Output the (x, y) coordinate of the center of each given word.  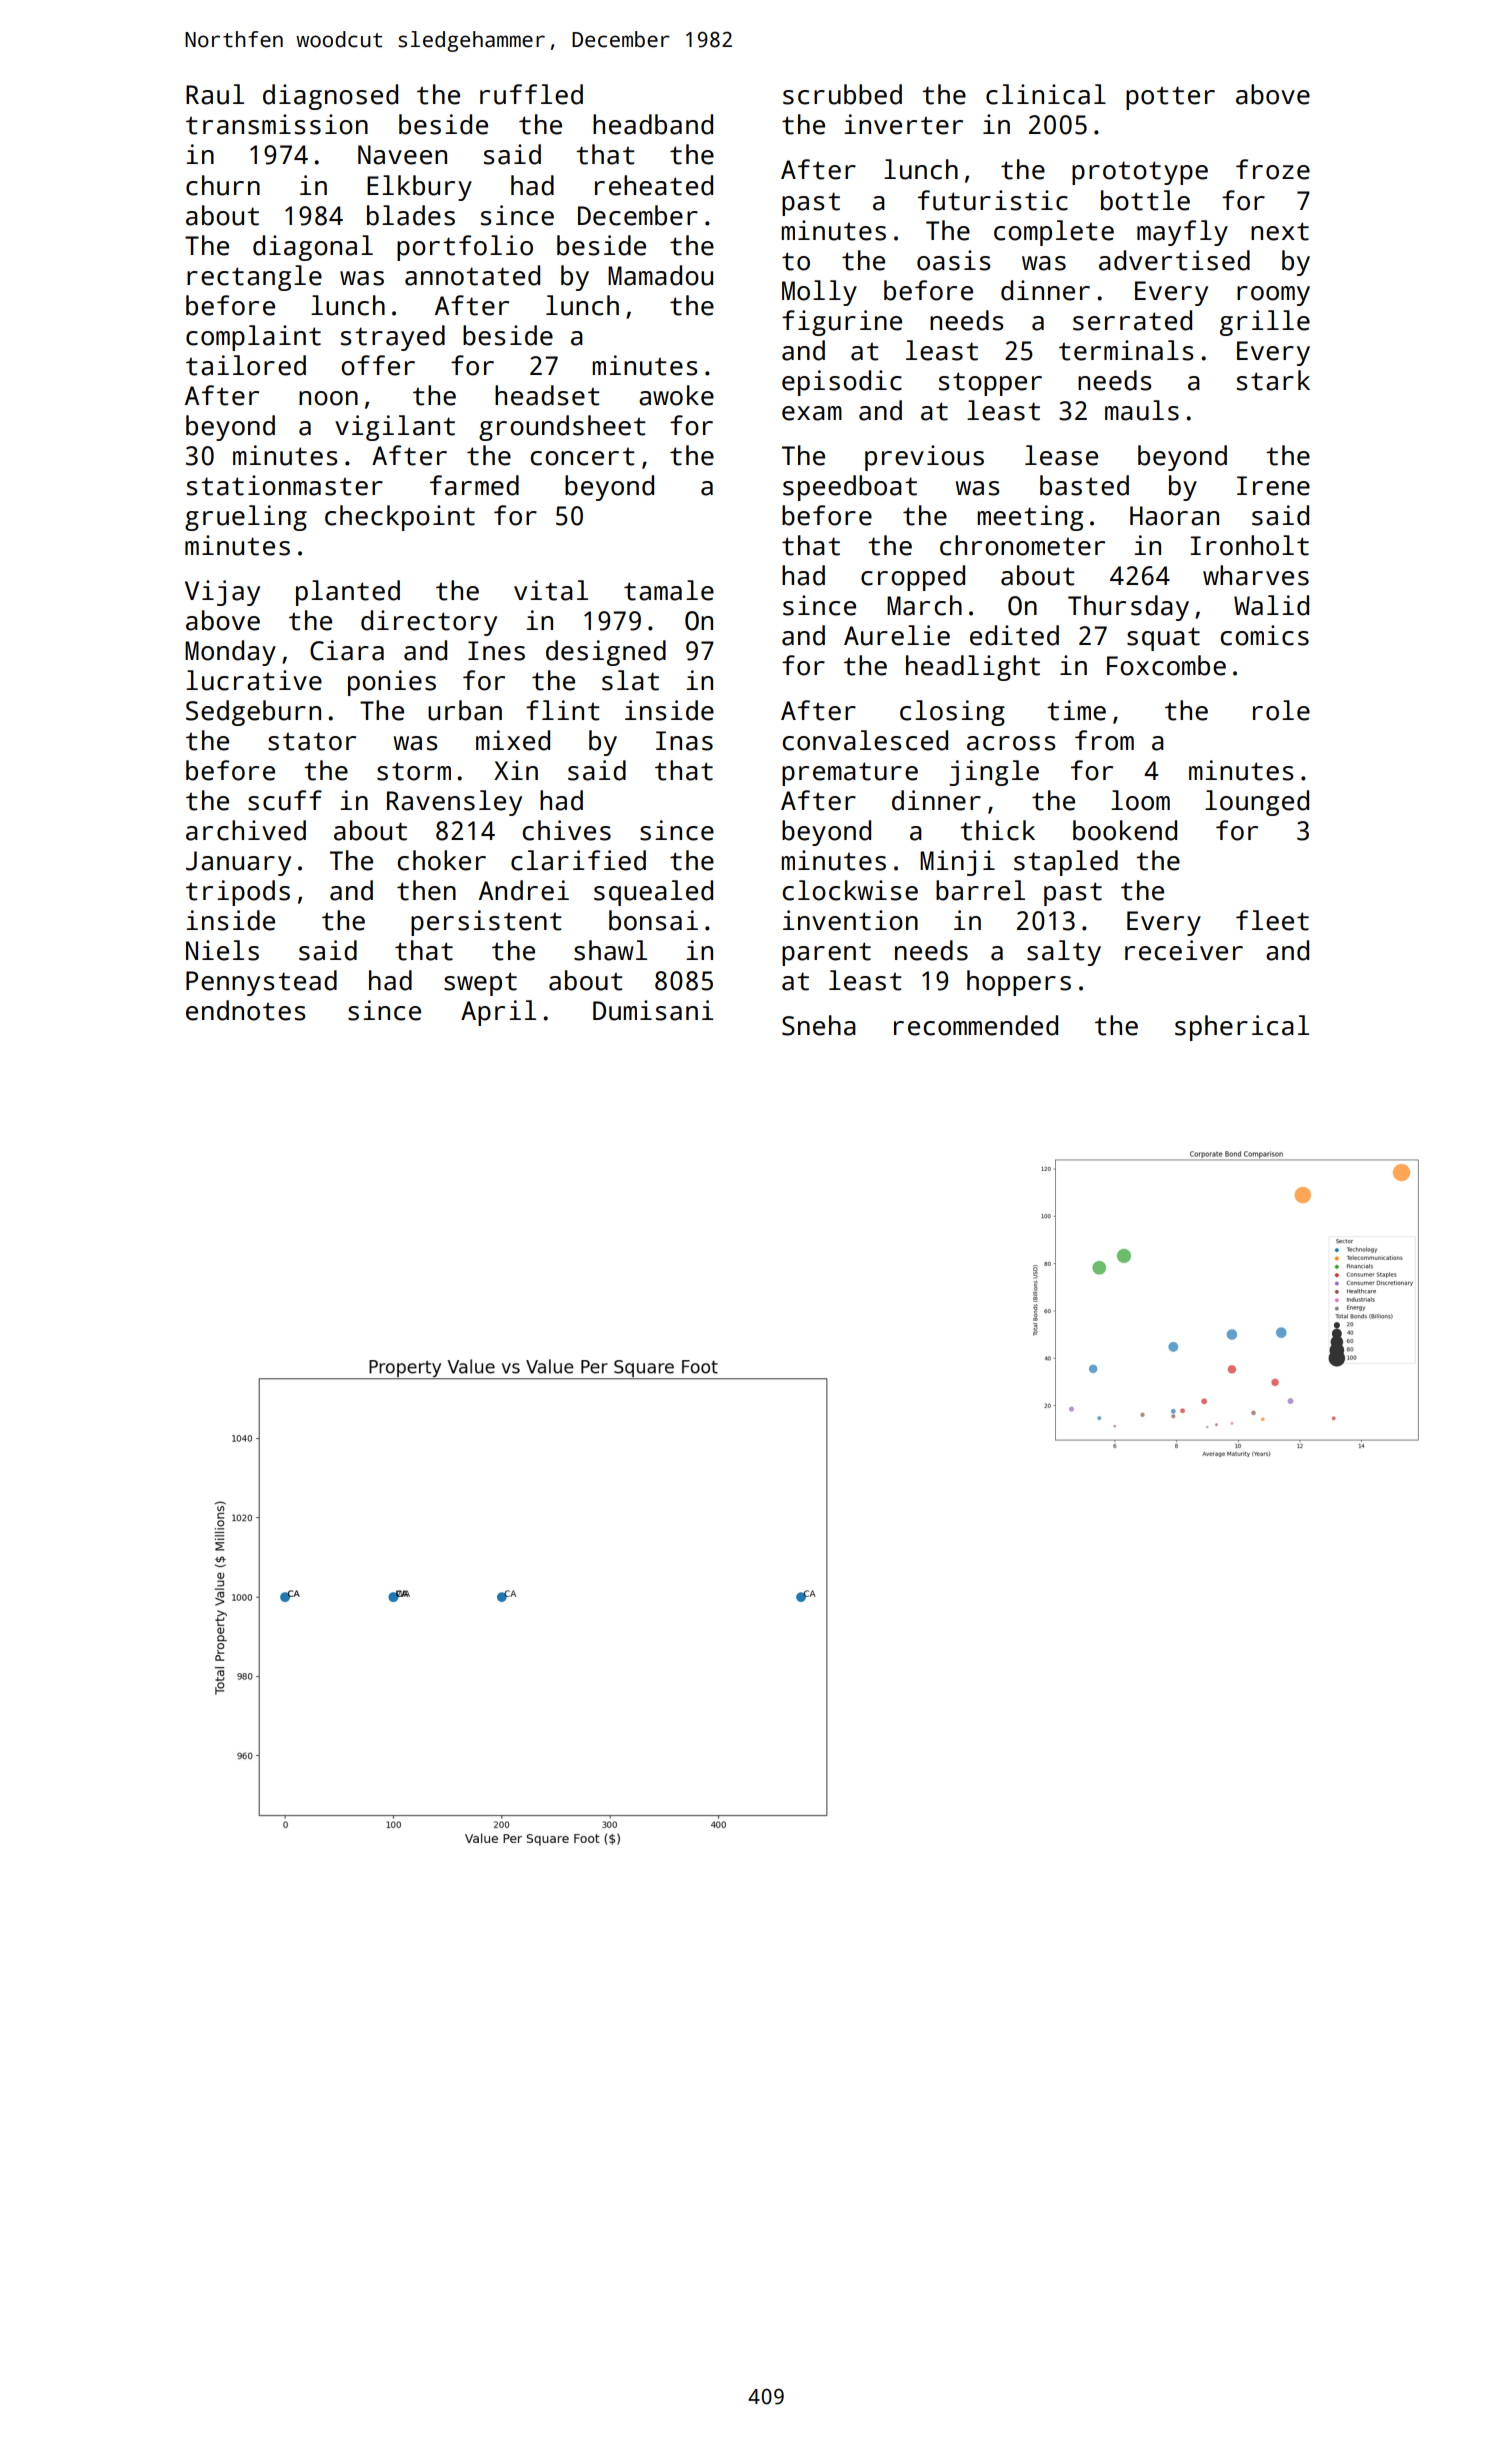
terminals (1126, 350)
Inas (684, 741)
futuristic (993, 200)
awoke (676, 395)
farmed (474, 485)
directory (429, 623)
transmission (277, 124)
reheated (654, 185)
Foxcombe (1166, 665)
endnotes (246, 1010)
